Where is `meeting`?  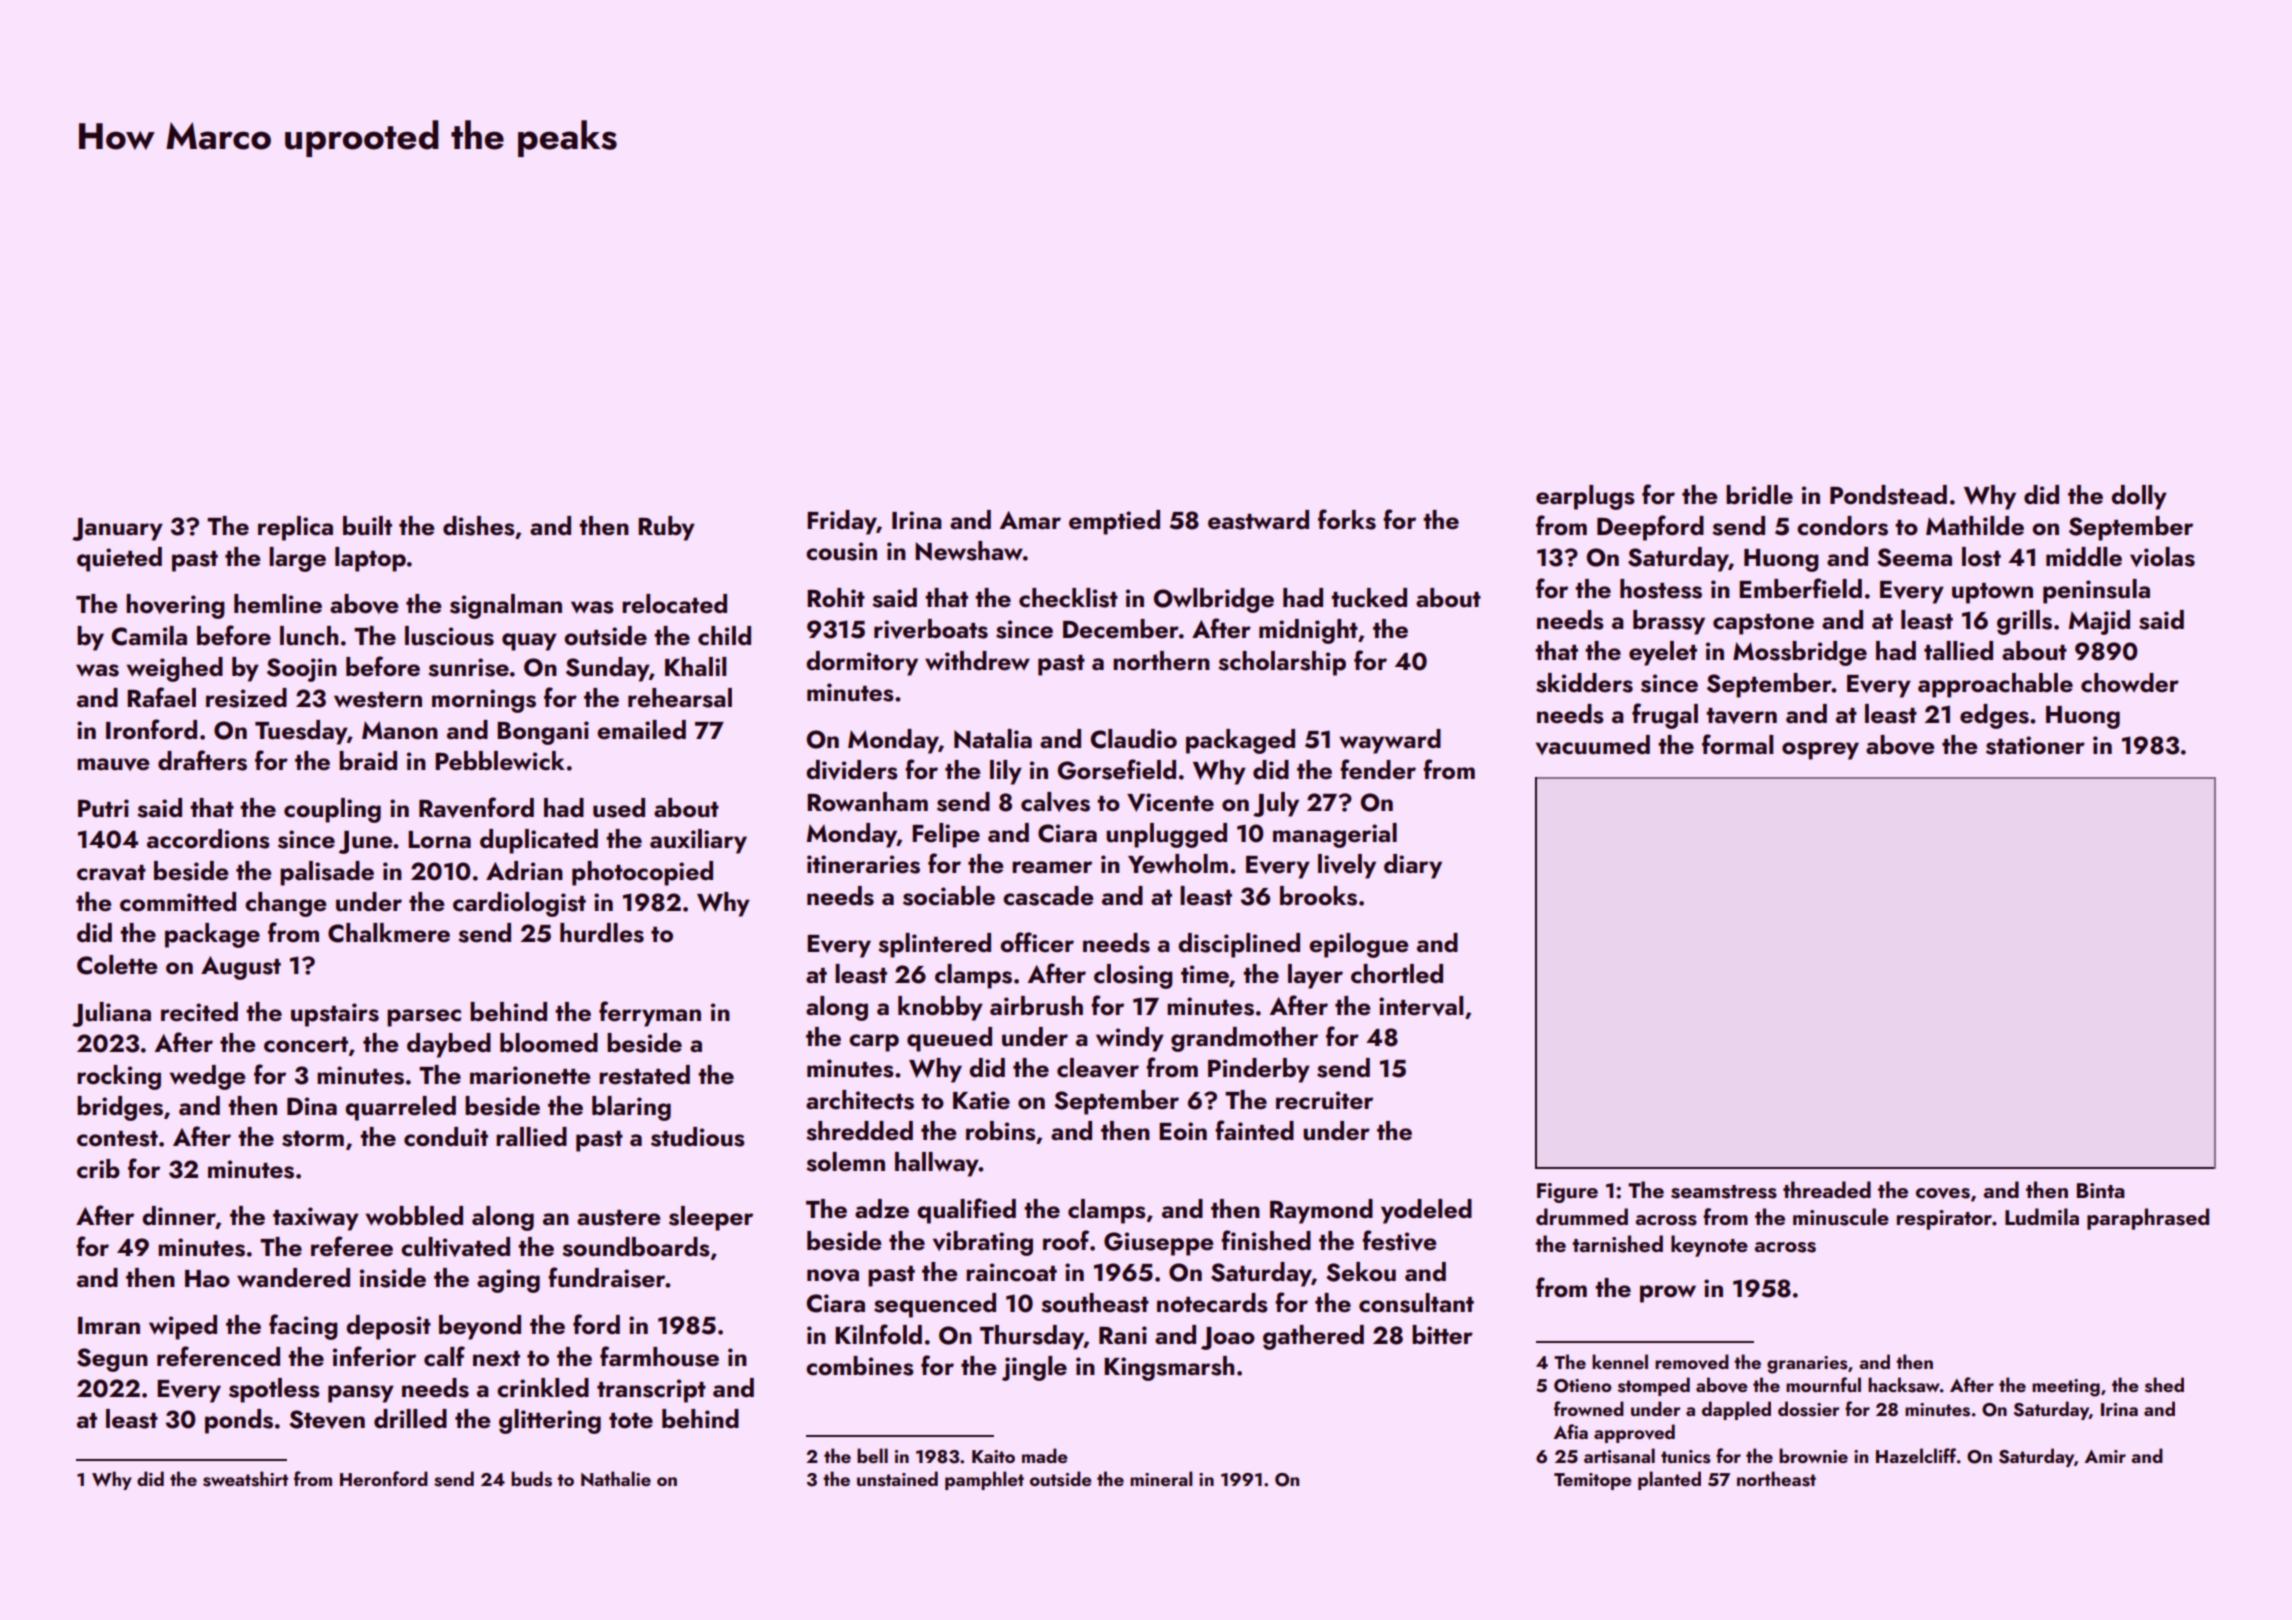 meeting is located at coordinates (2066, 1388).
